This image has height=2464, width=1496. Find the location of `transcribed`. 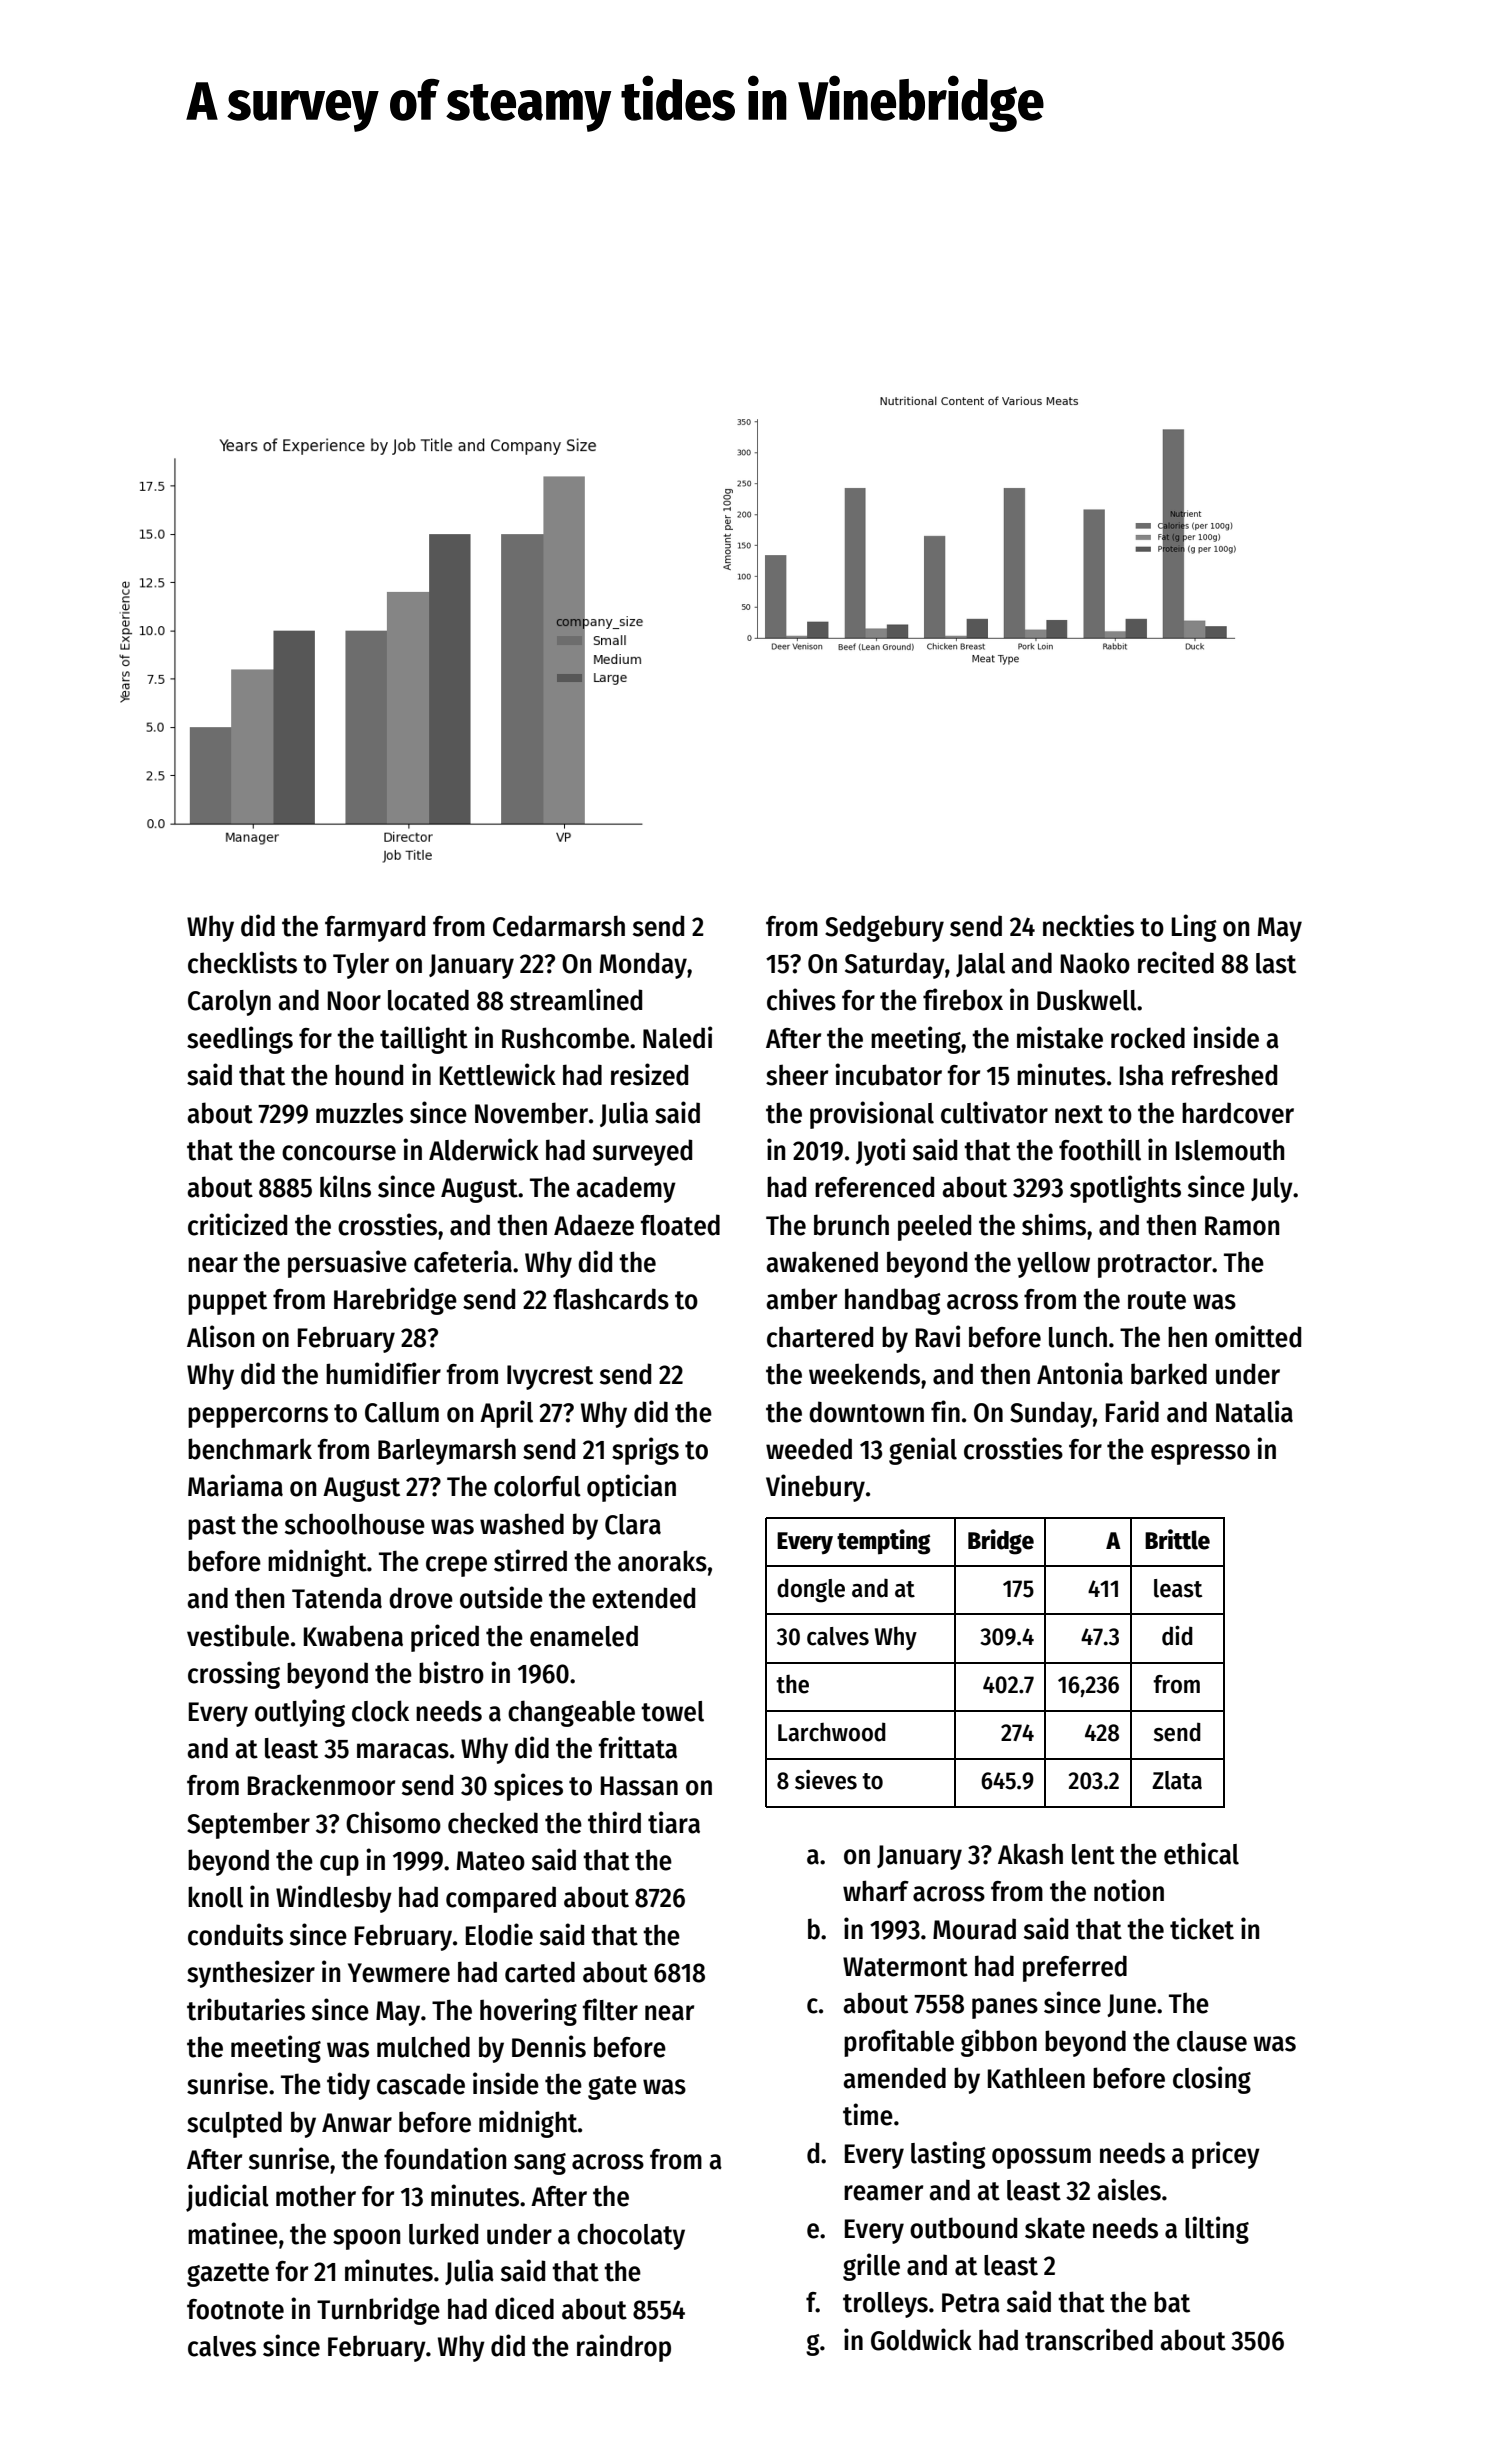

transcribed is located at coordinates (1089, 2339).
